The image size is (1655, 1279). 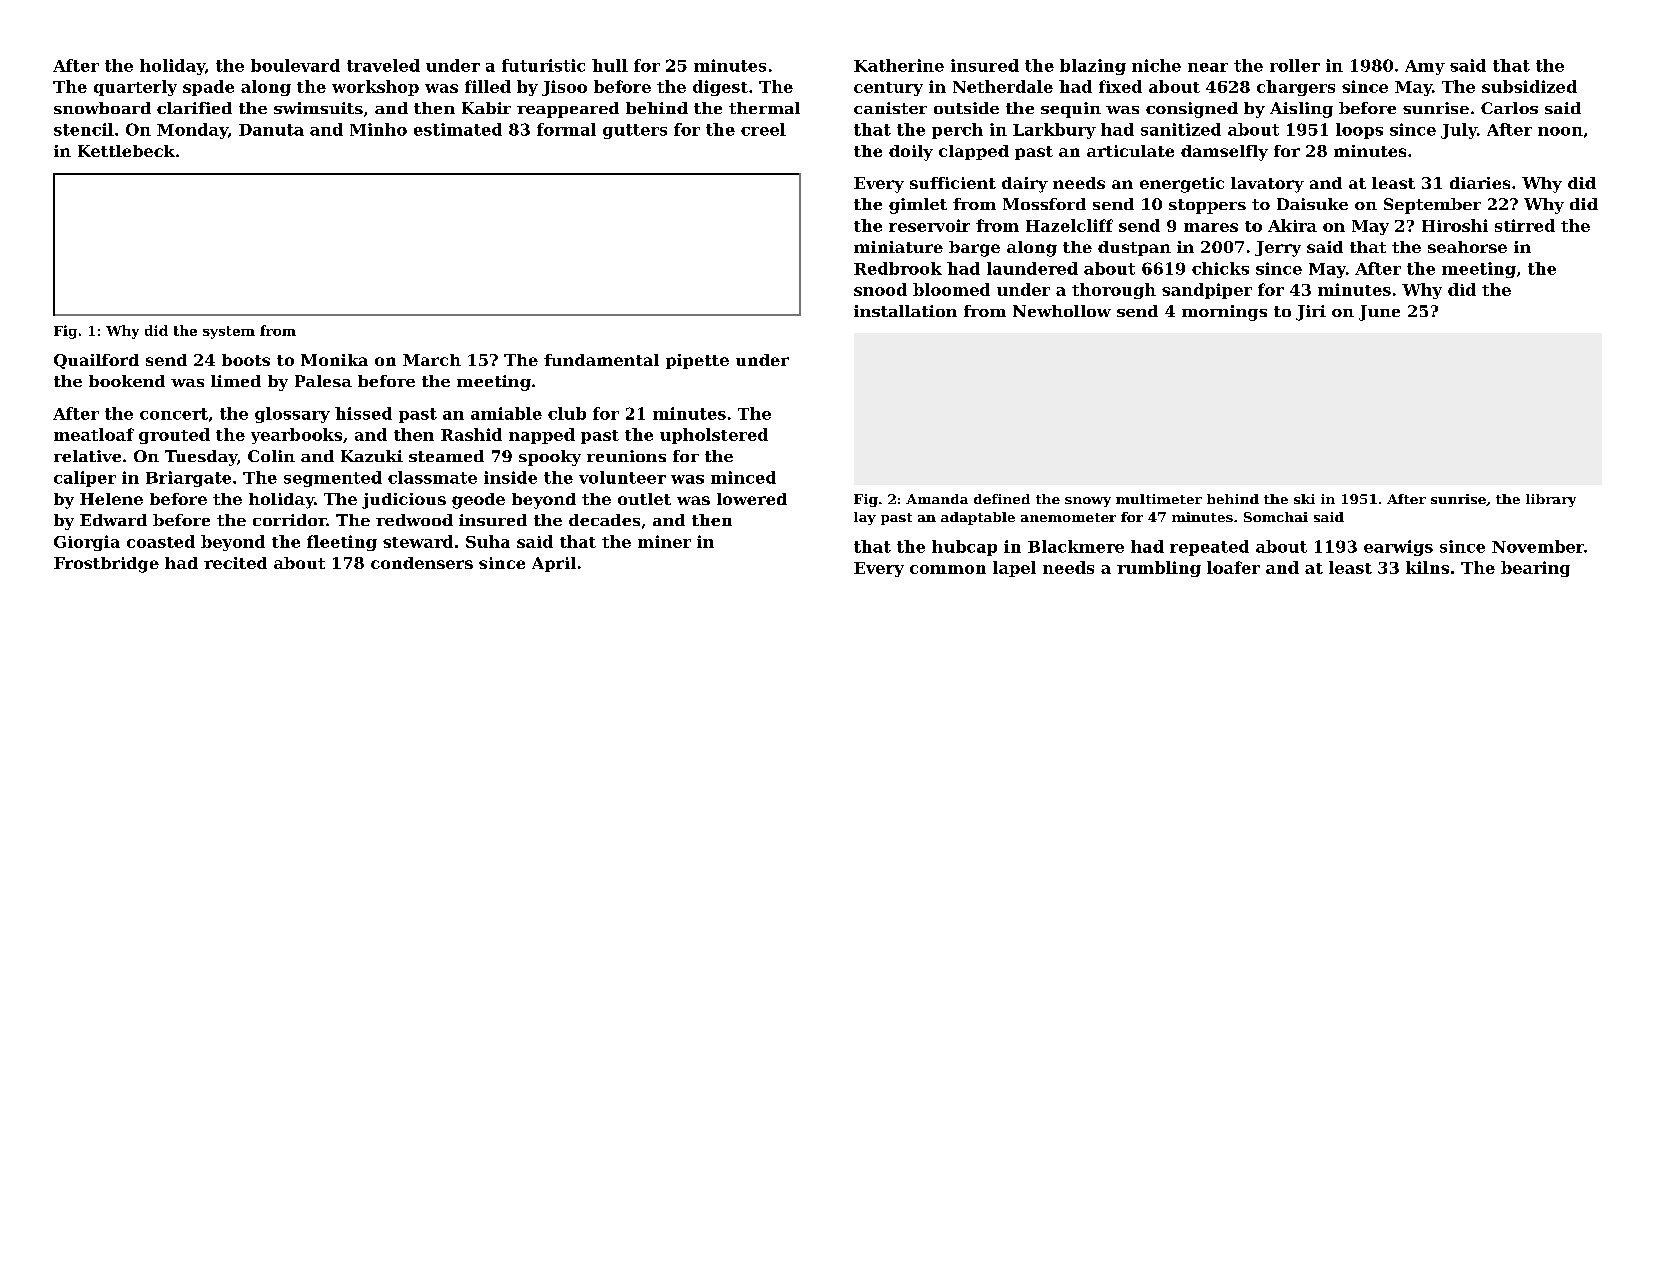 What do you see at coordinates (554, 564) in the screenshot?
I see `April` at bounding box center [554, 564].
